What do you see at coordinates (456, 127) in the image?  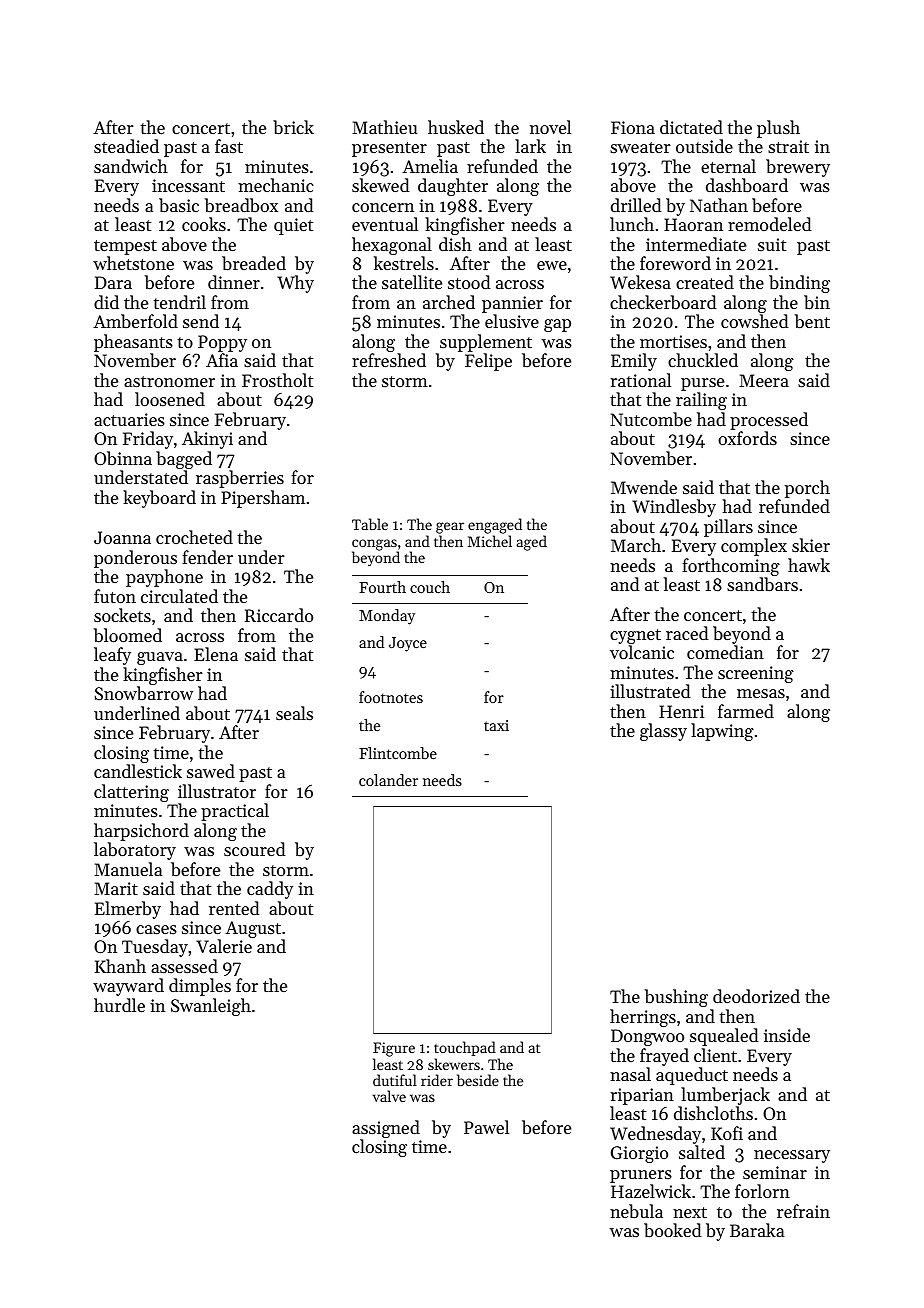 I see `husked` at bounding box center [456, 127].
